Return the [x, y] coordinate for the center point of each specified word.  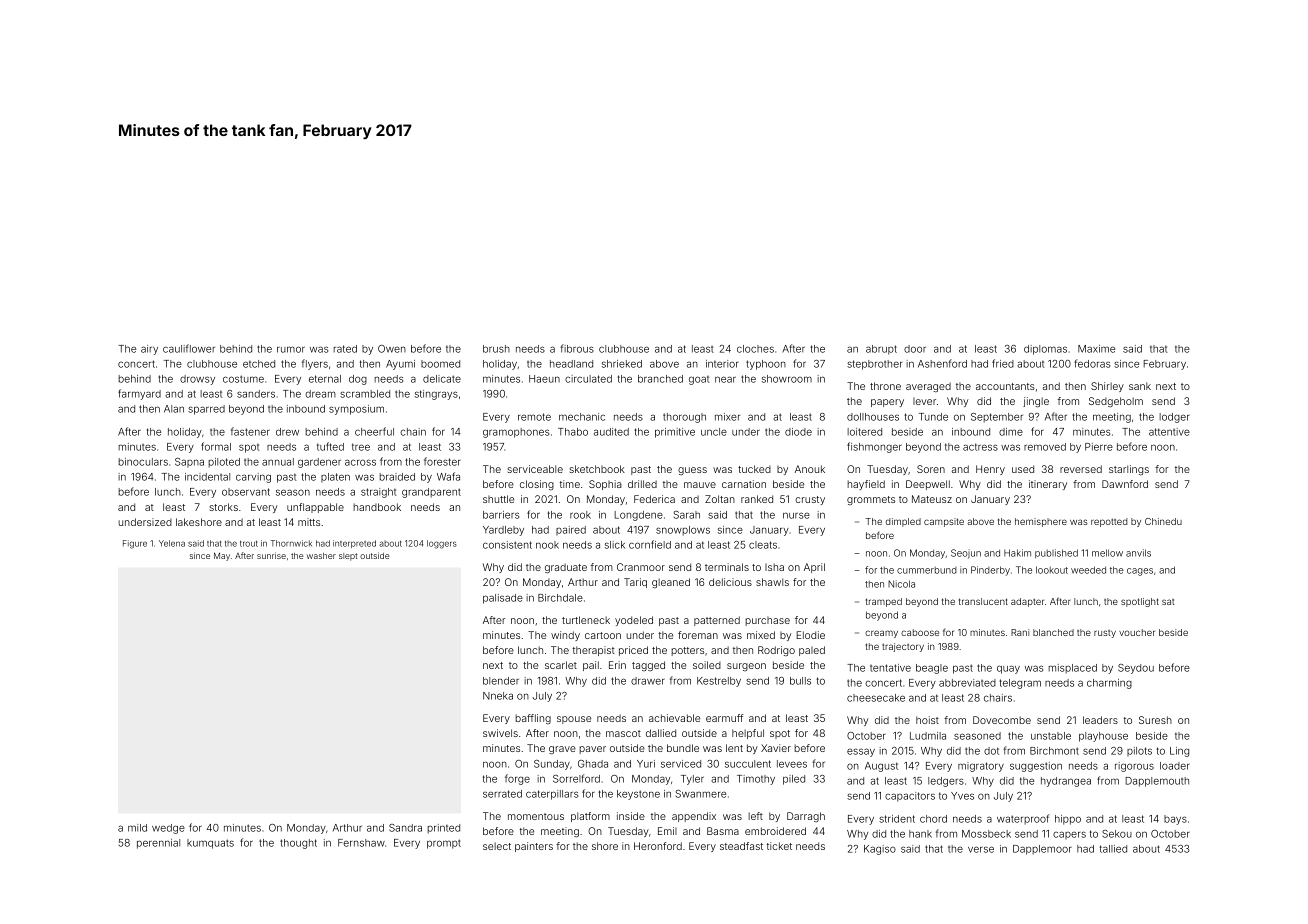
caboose [920, 632]
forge [517, 779]
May [222, 556]
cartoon [603, 635]
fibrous [577, 348]
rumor [291, 349]
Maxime [1096, 349]
